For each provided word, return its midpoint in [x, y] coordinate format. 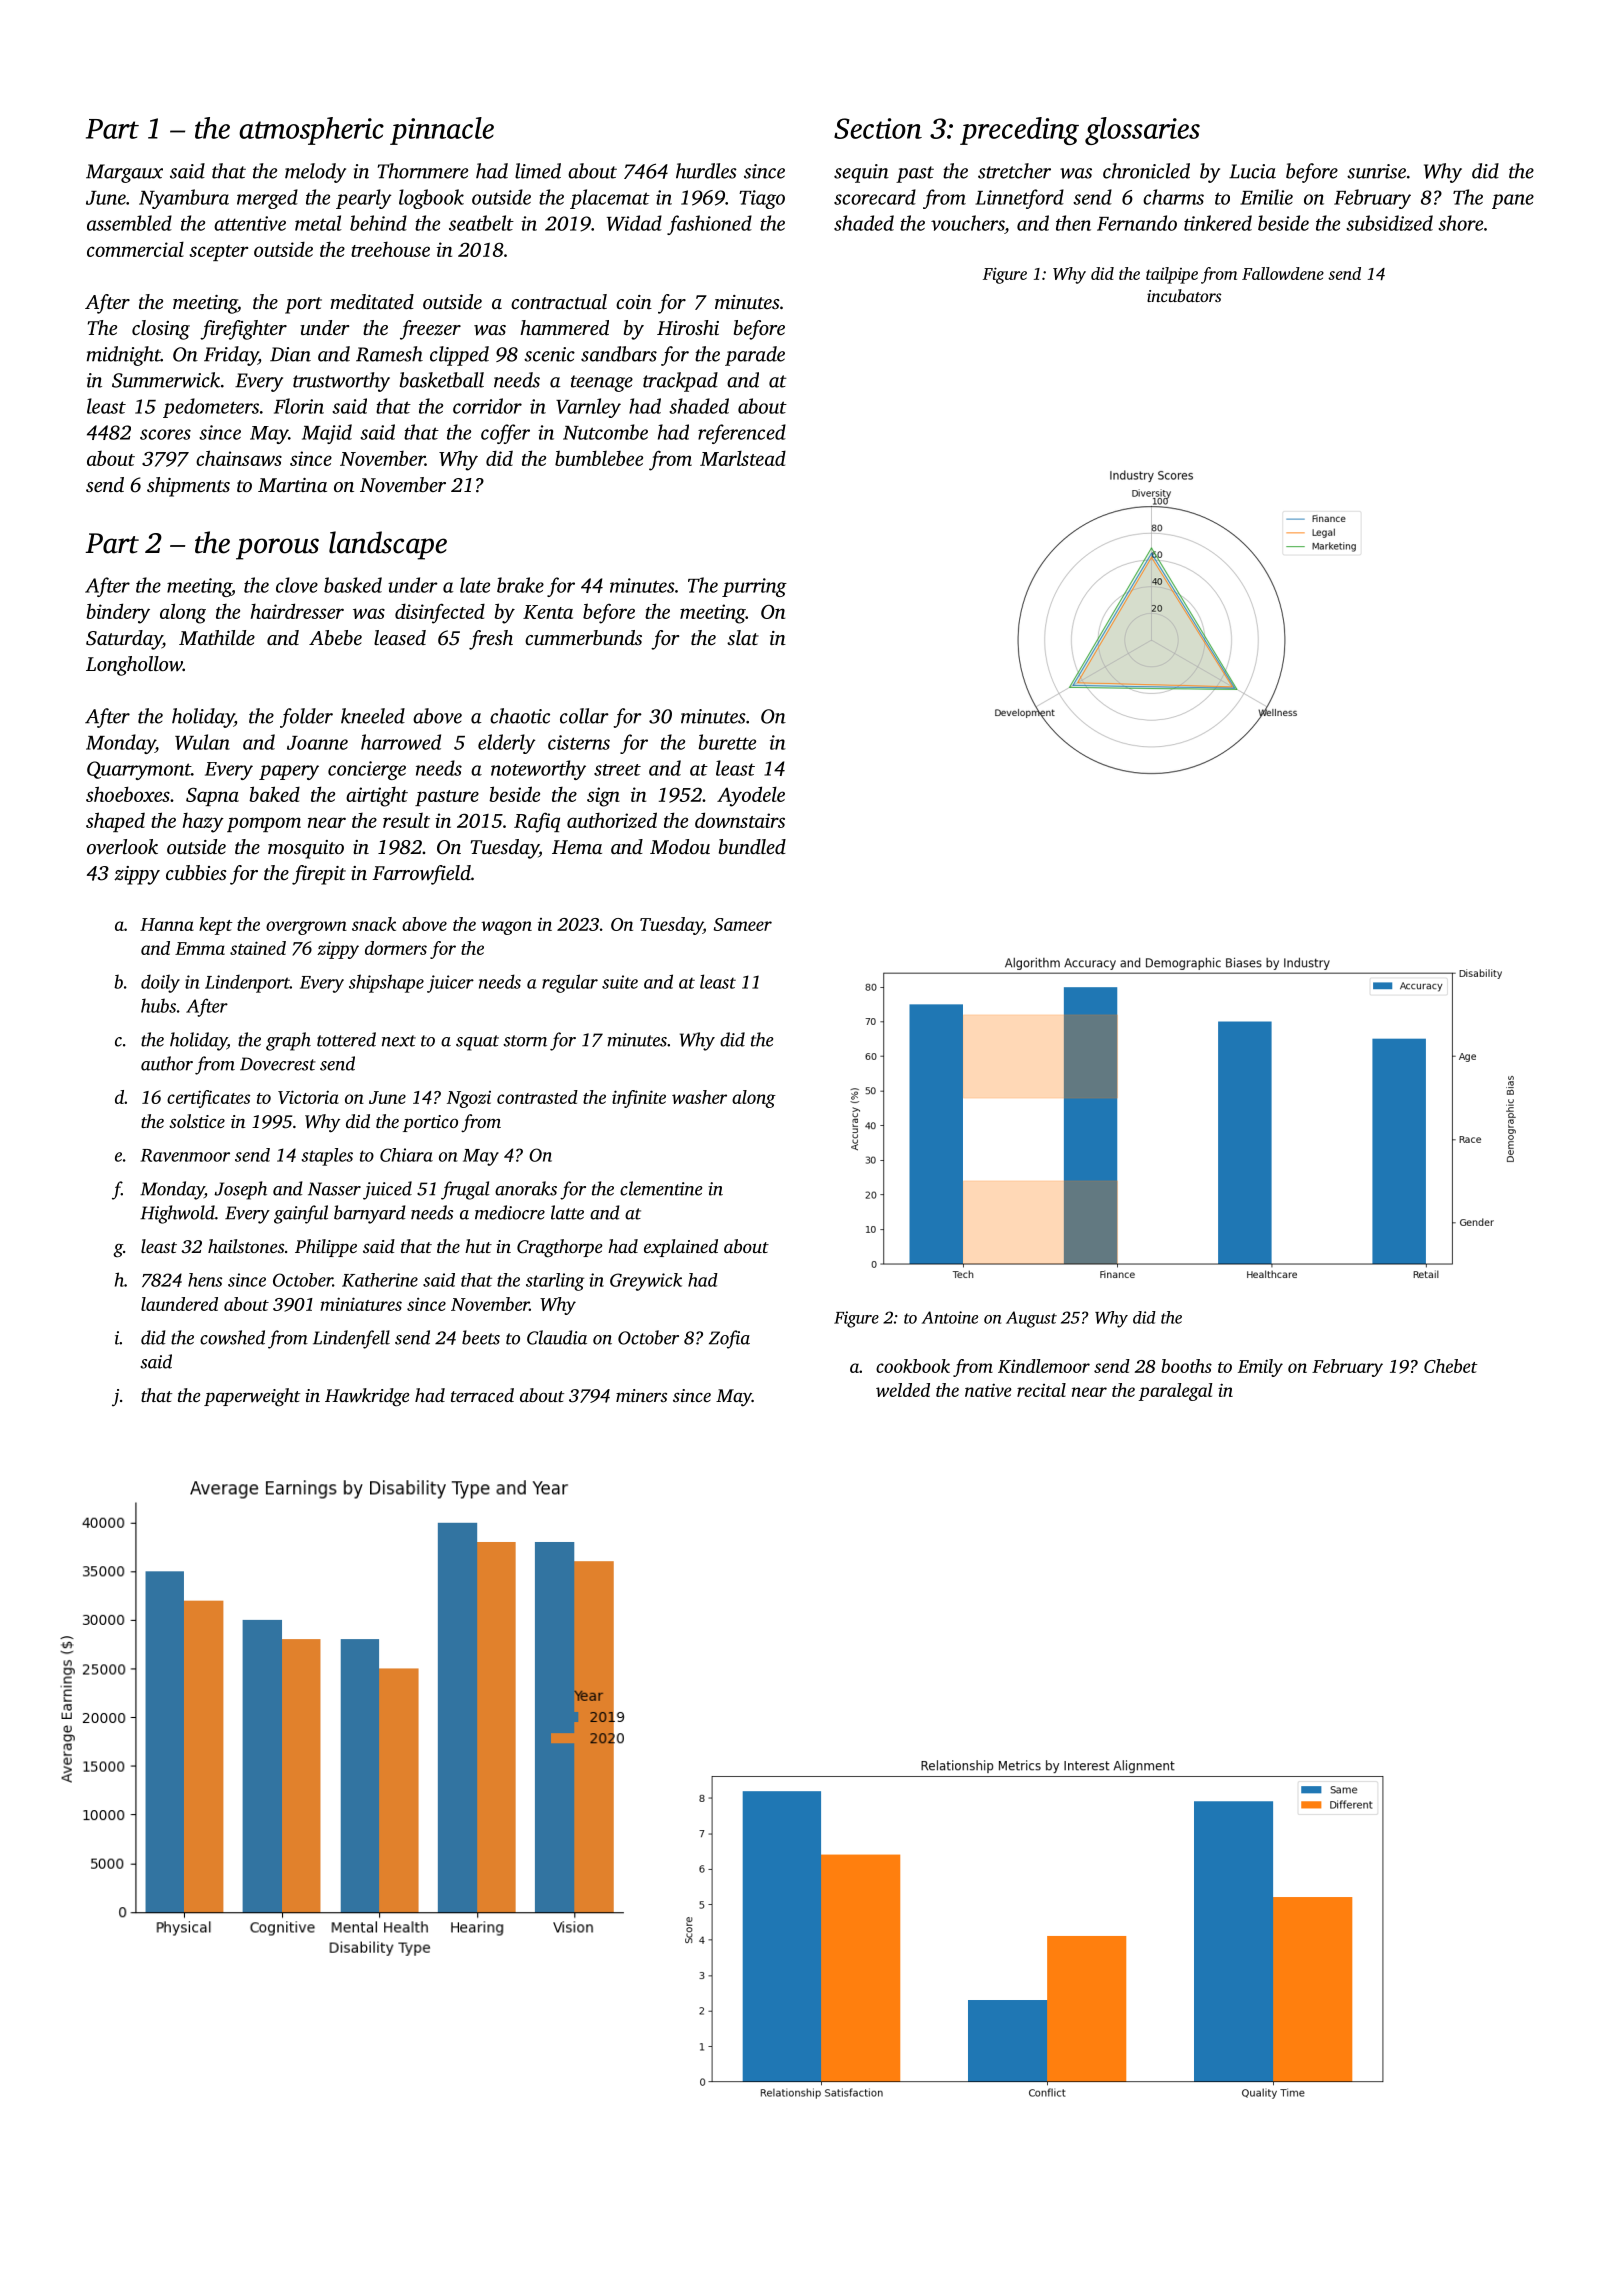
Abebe [335, 637]
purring [754, 587]
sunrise [1376, 171]
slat [743, 637]
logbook [431, 199]
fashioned [709, 225]
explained [681, 1248]
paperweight [252, 1397]
